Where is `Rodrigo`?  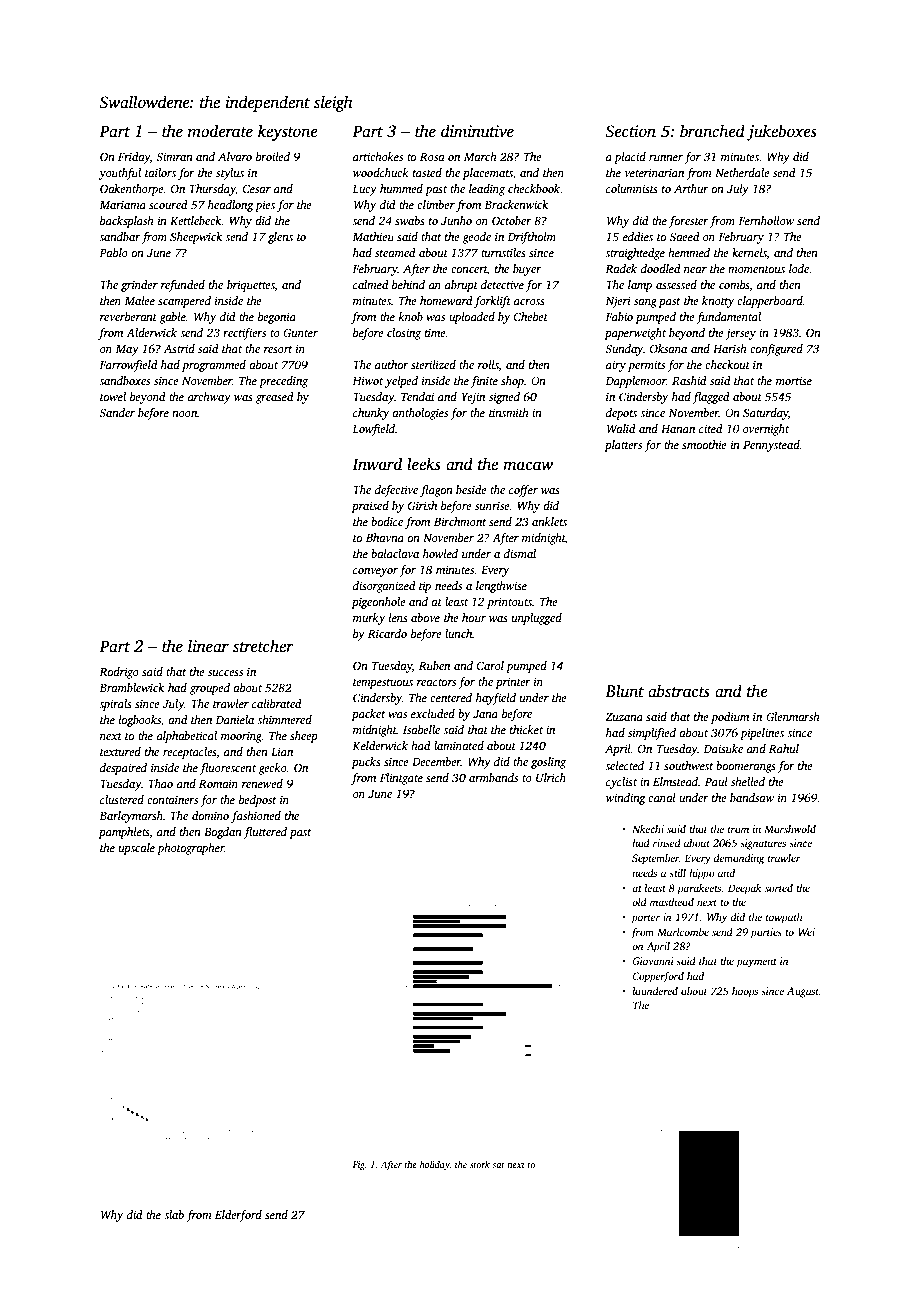
Rodrigo is located at coordinates (119, 673).
